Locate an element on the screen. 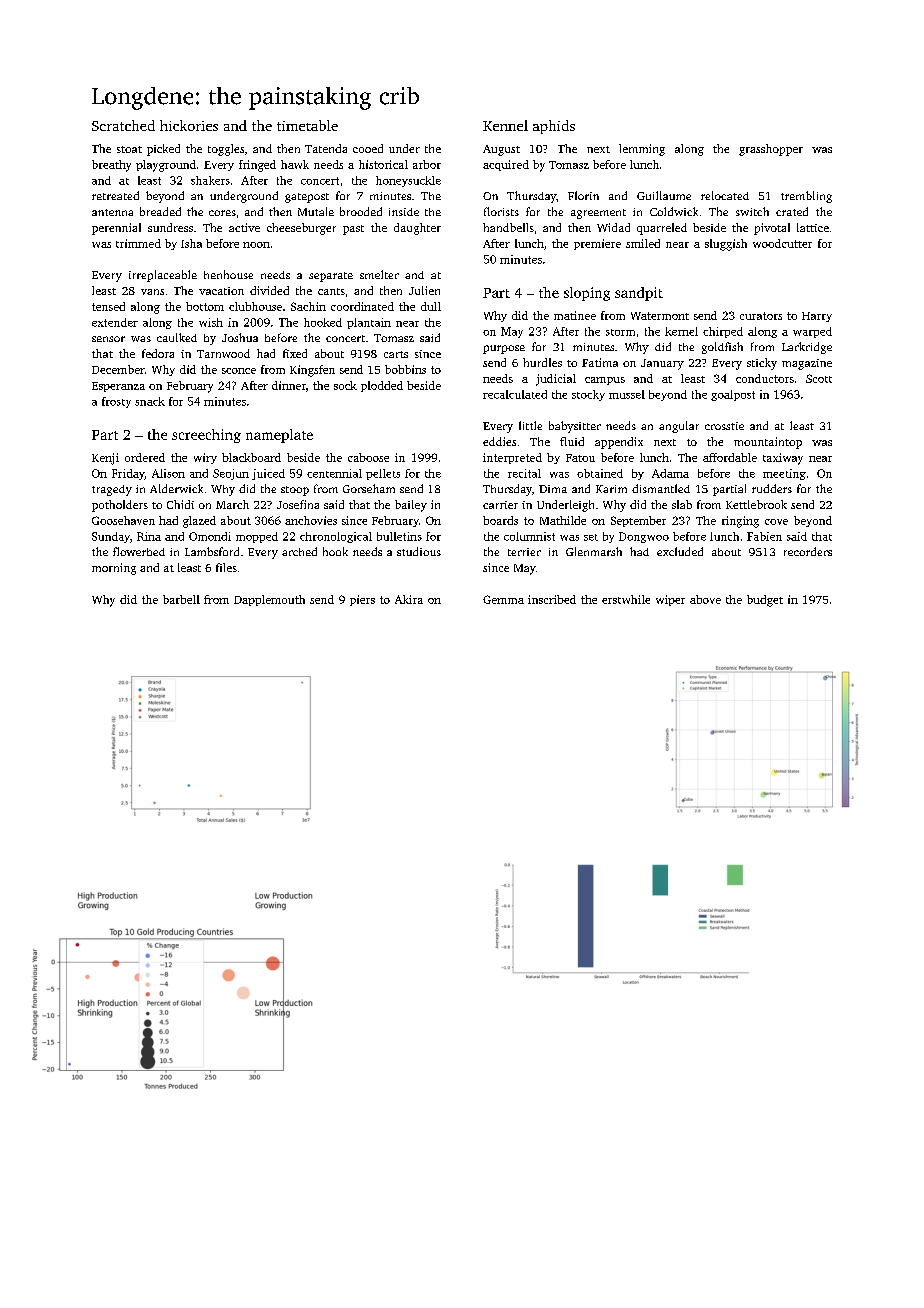 This screenshot has height=1308, width=924. budget is located at coordinates (765, 601).
